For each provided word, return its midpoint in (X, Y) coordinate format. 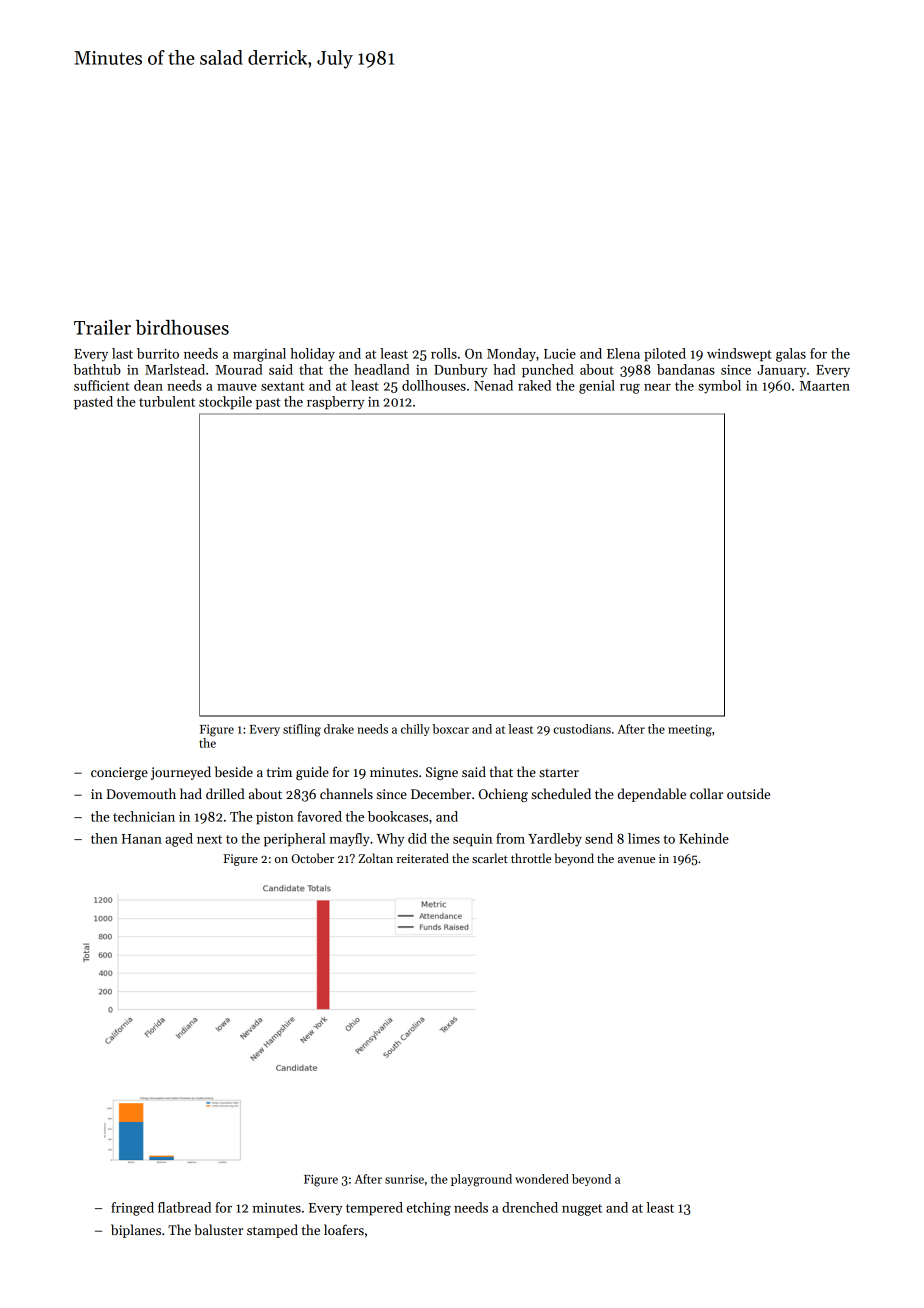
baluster (218, 1229)
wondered (542, 1179)
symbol (719, 387)
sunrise (404, 1179)
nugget (582, 1210)
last (122, 353)
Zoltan (375, 858)
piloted (665, 355)
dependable (652, 795)
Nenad (493, 385)
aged (179, 840)
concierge (119, 773)
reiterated (423, 858)
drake (339, 729)
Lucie (560, 354)
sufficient (101, 385)
